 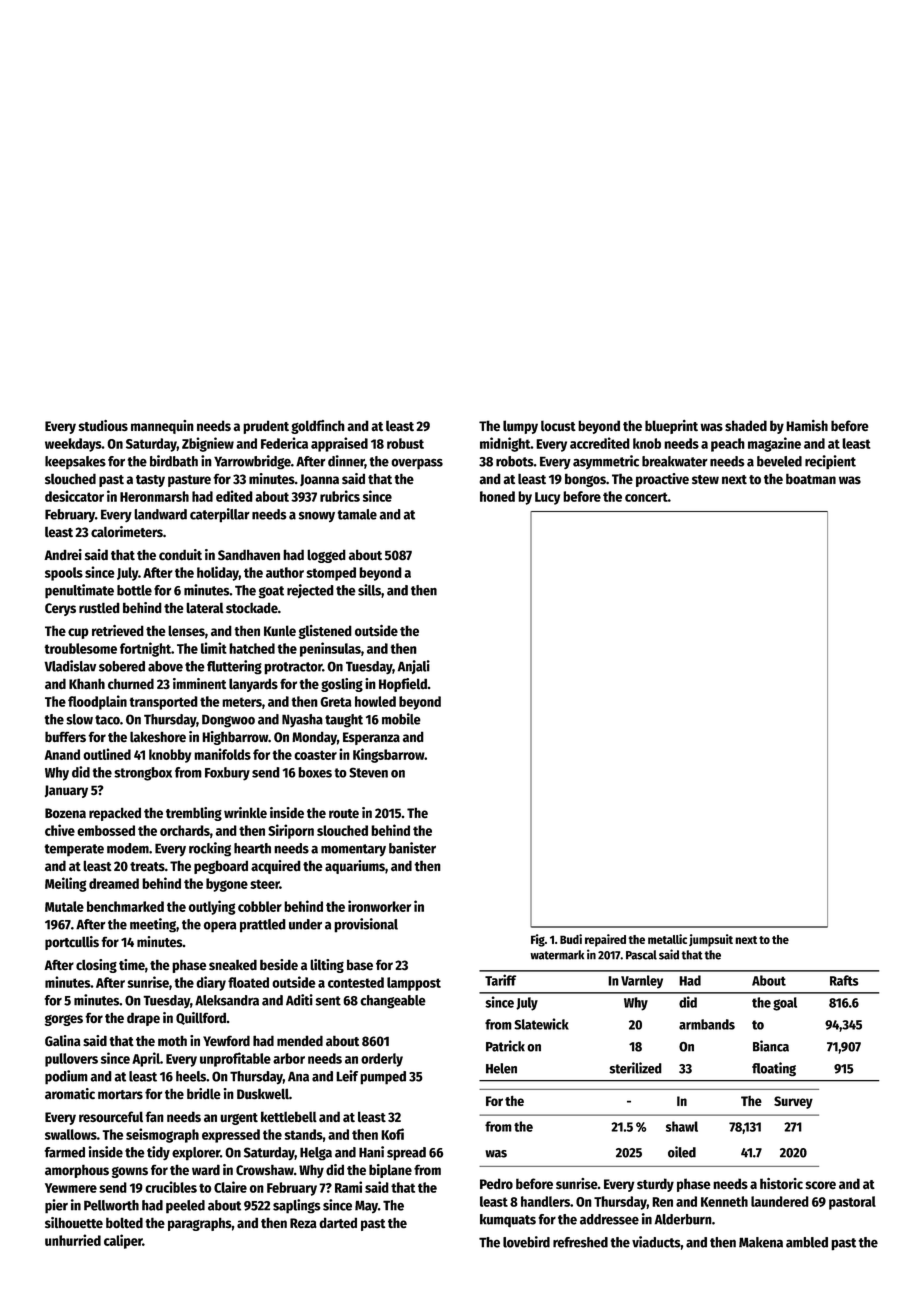 I want to click on robust, so click(x=405, y=443).
